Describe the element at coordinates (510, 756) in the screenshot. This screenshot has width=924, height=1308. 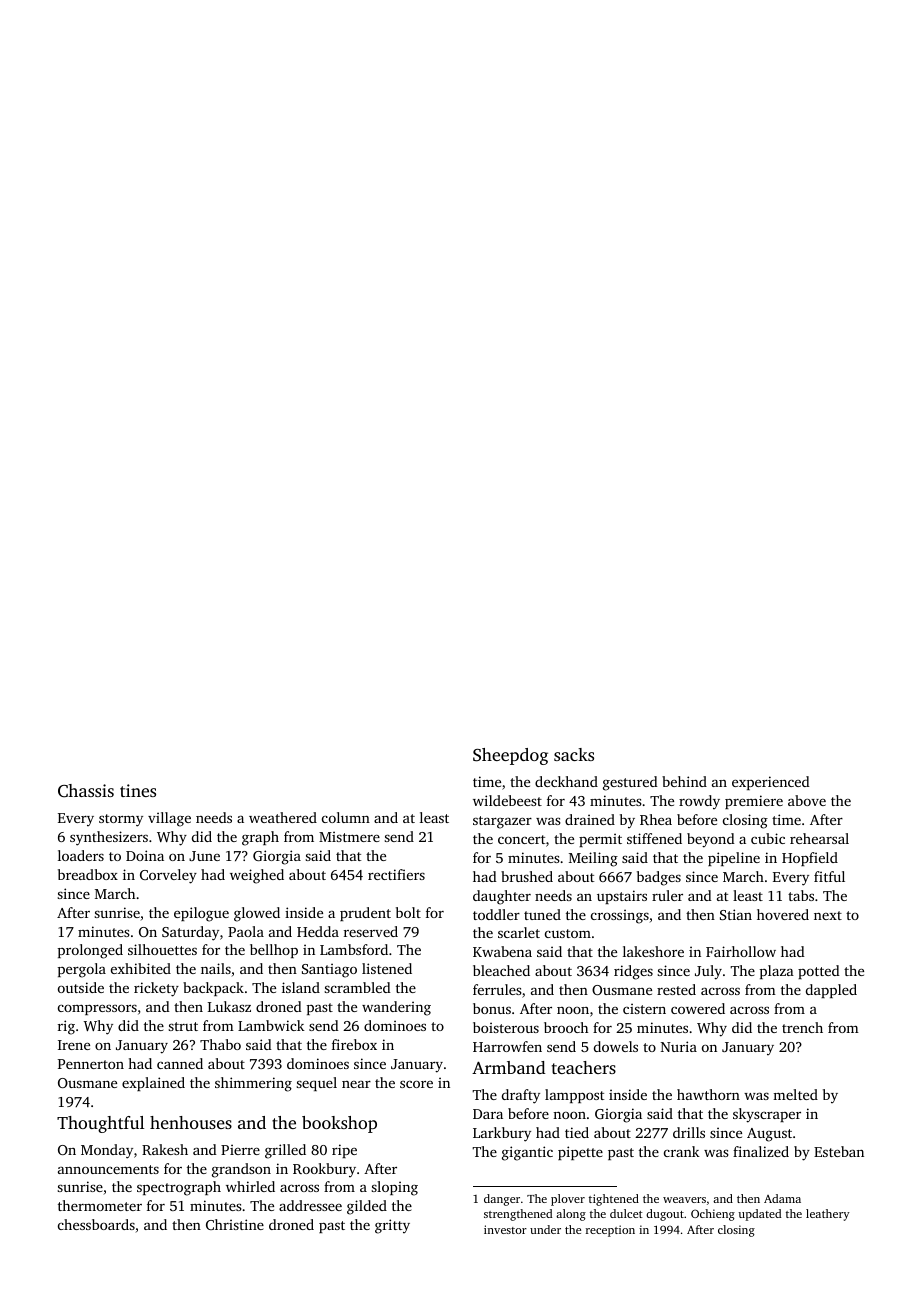
I see `Sheepdog` at that location.
